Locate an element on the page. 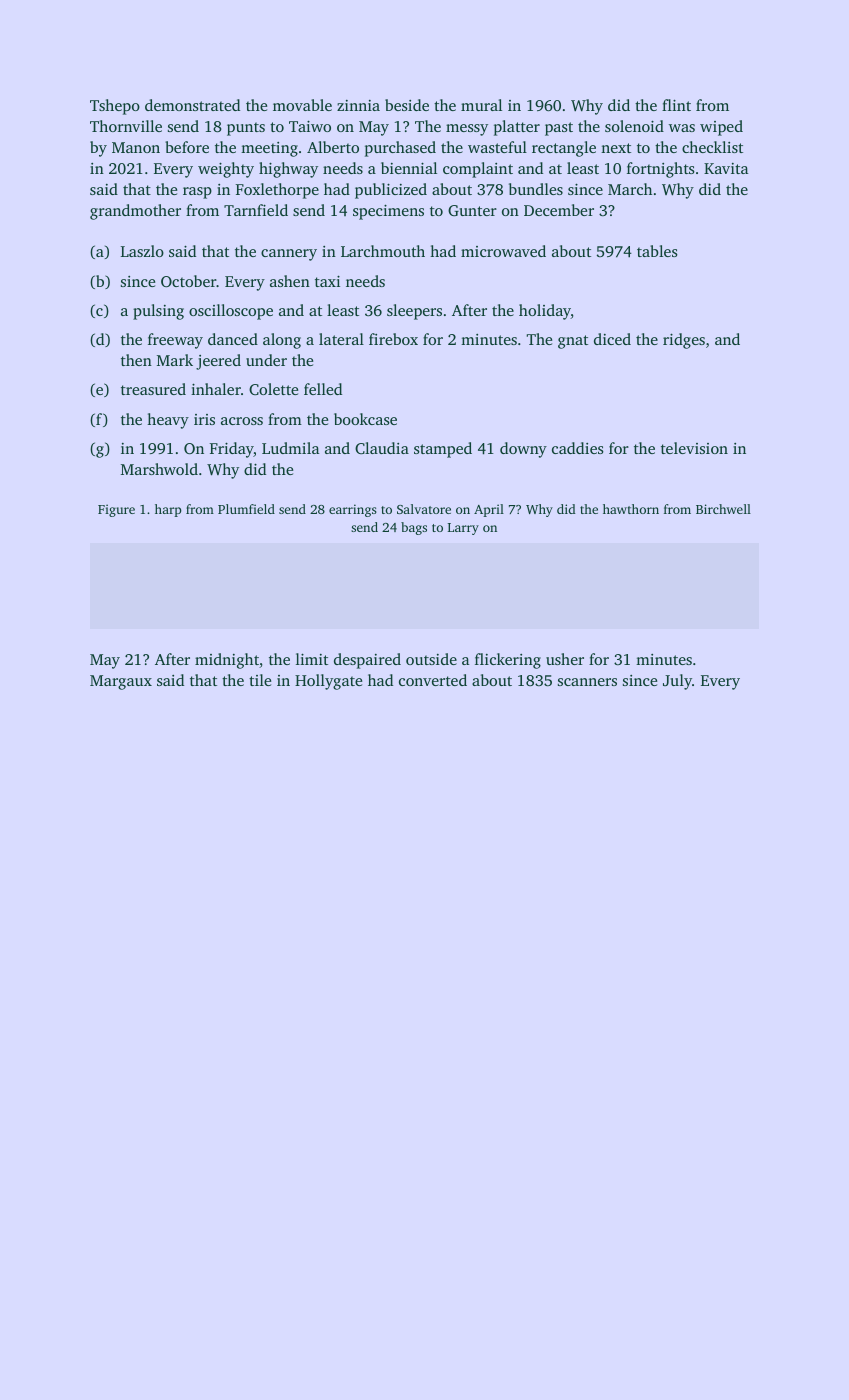 The image size is (849, 1400). downy is located at coordinates (523, 450).
